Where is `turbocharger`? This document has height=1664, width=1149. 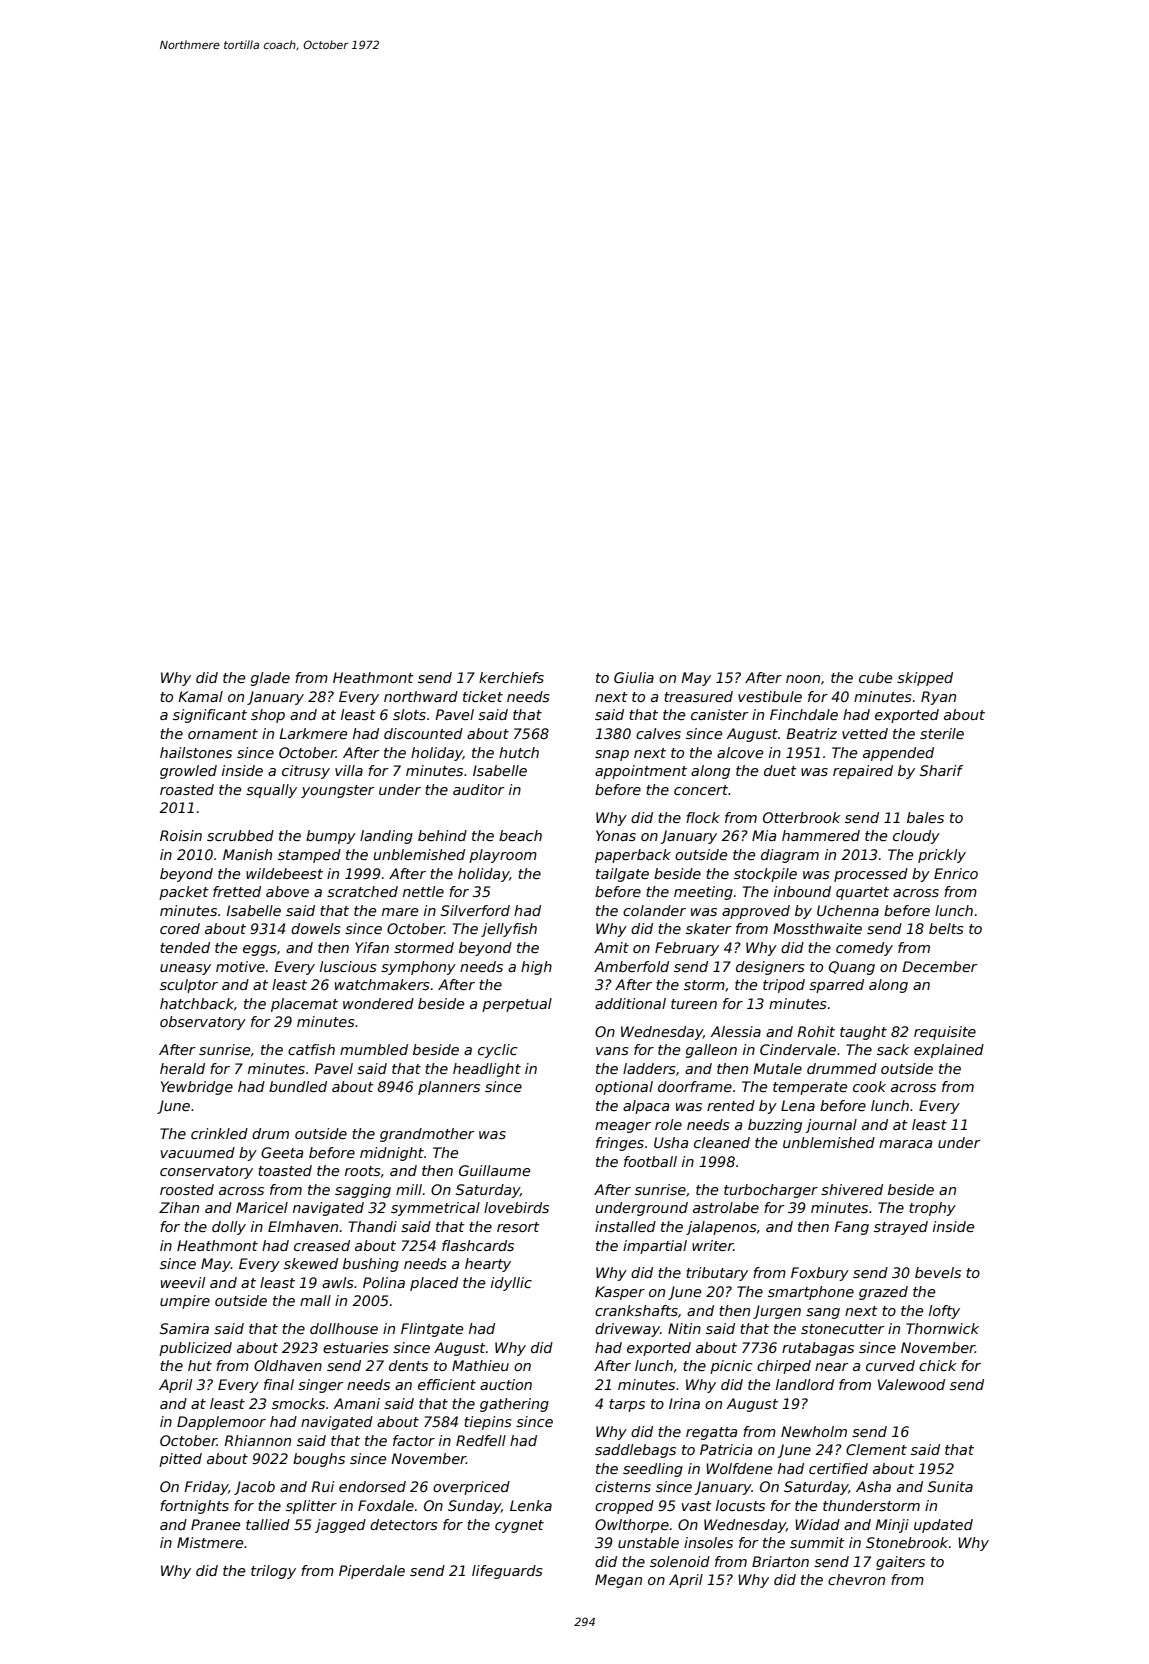 turbocharger is located at coordinates (771, 1191).
